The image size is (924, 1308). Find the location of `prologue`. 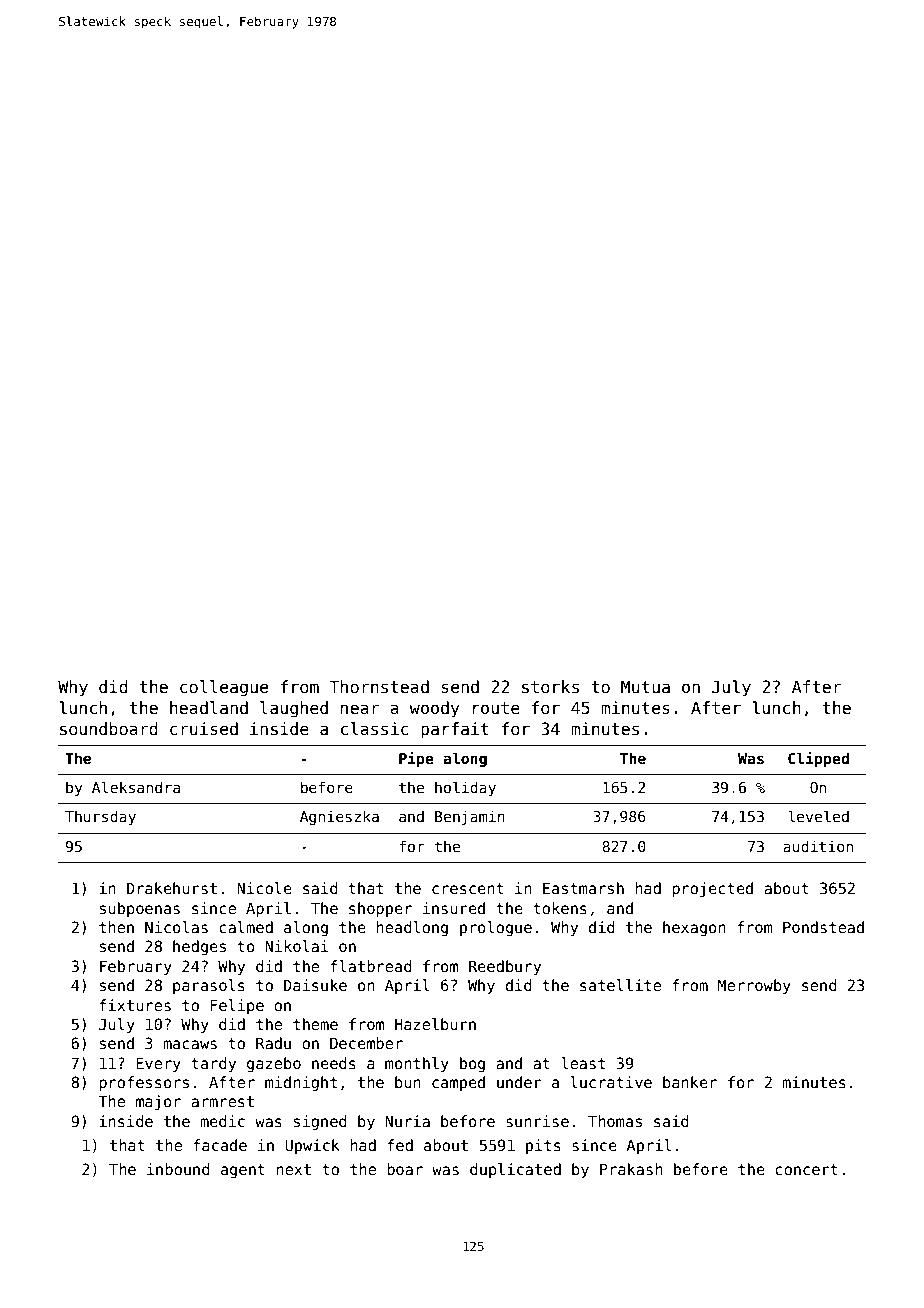

prologue is located at coordinates (496, 928).
